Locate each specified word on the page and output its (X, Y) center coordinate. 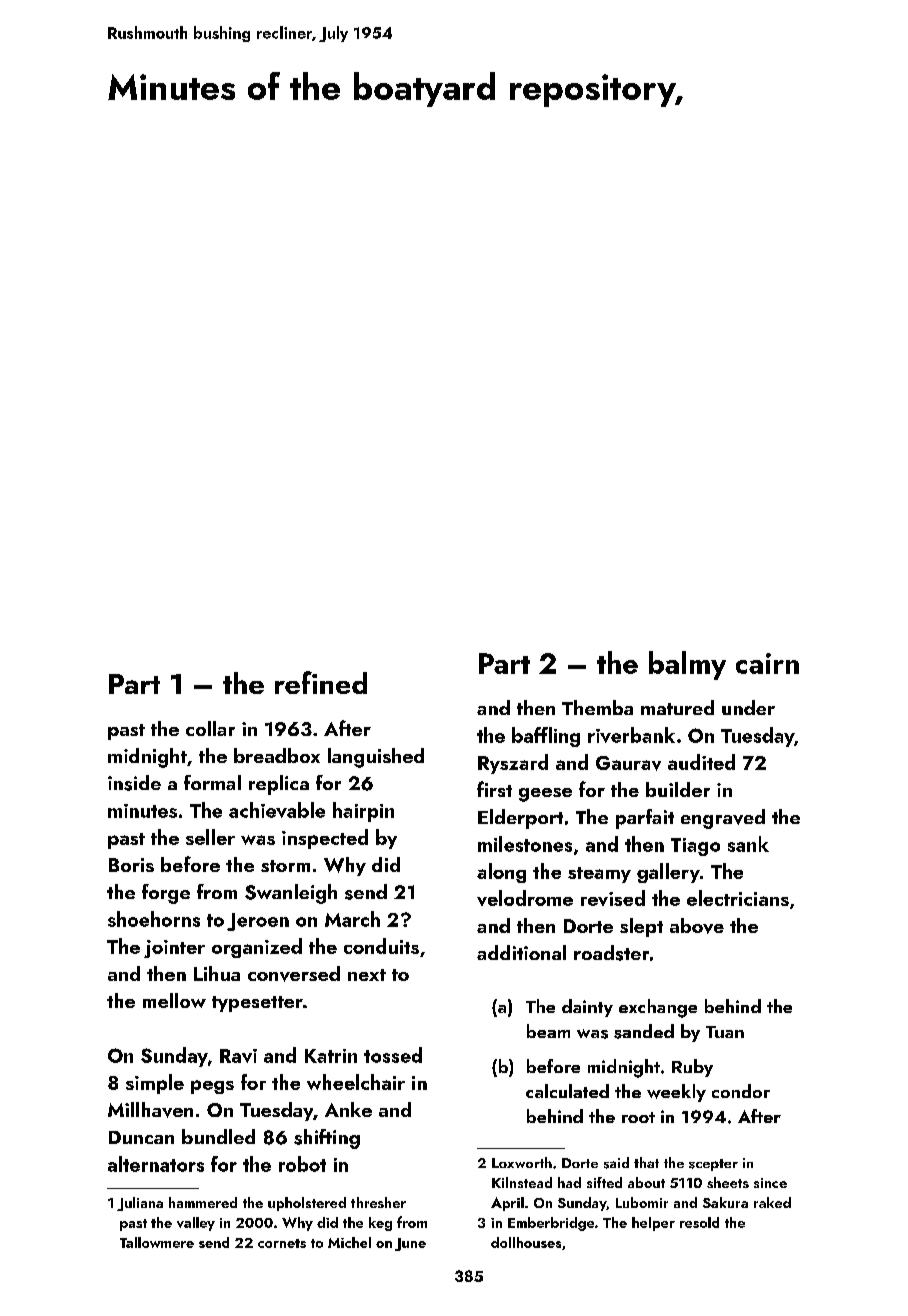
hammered (203, 1202)
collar (210, 728)
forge (166, 894)
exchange (658, 1008)
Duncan (141, 1137)
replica (279, 785)
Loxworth (522, 1162)
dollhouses (526, 1242)
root (638, 1117)
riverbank (631, 735)
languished (376, 758)
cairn (767, 663)
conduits (381, 946)
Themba (597, 707)
